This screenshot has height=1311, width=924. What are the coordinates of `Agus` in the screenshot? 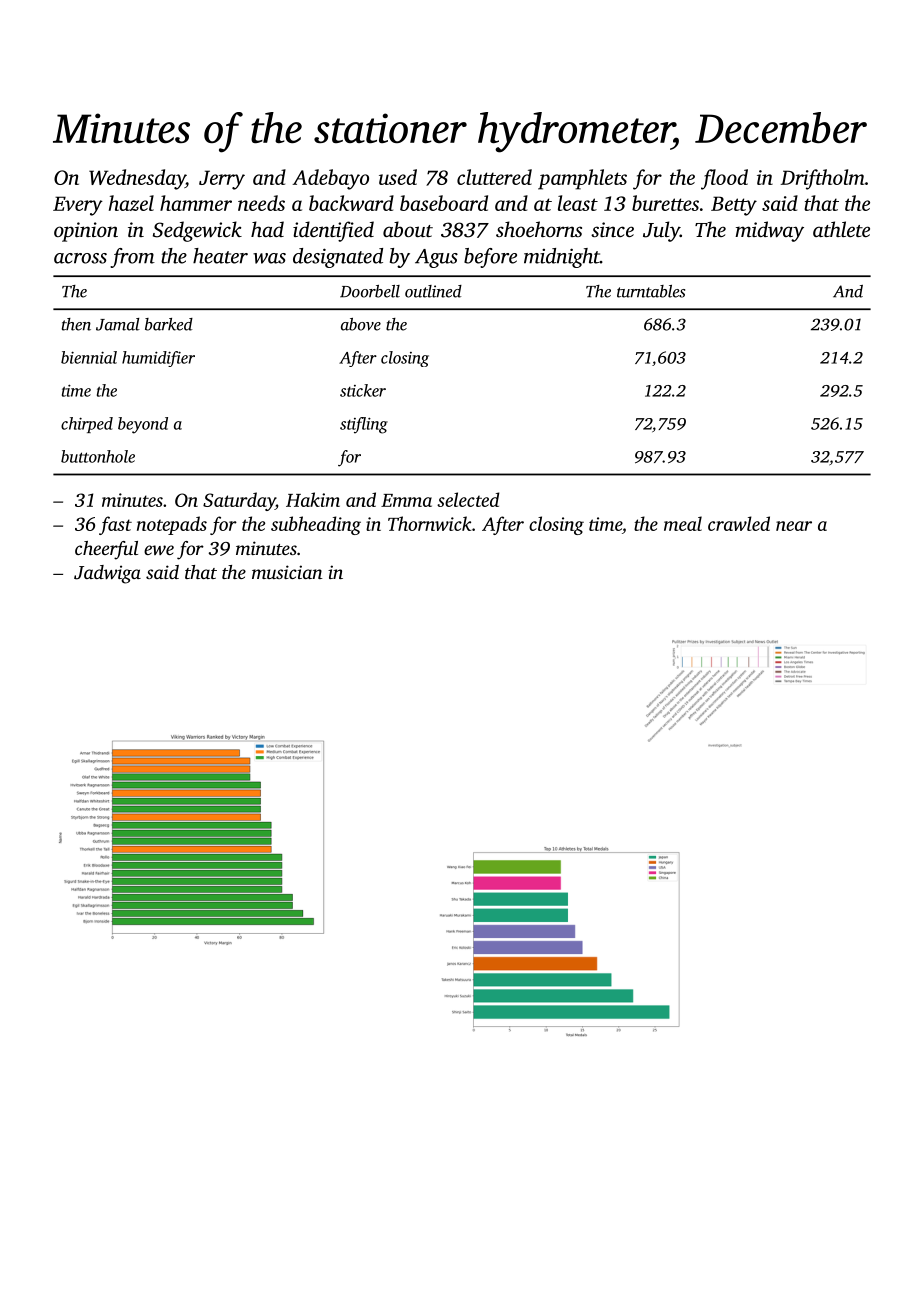 It's located at (436, 258).
